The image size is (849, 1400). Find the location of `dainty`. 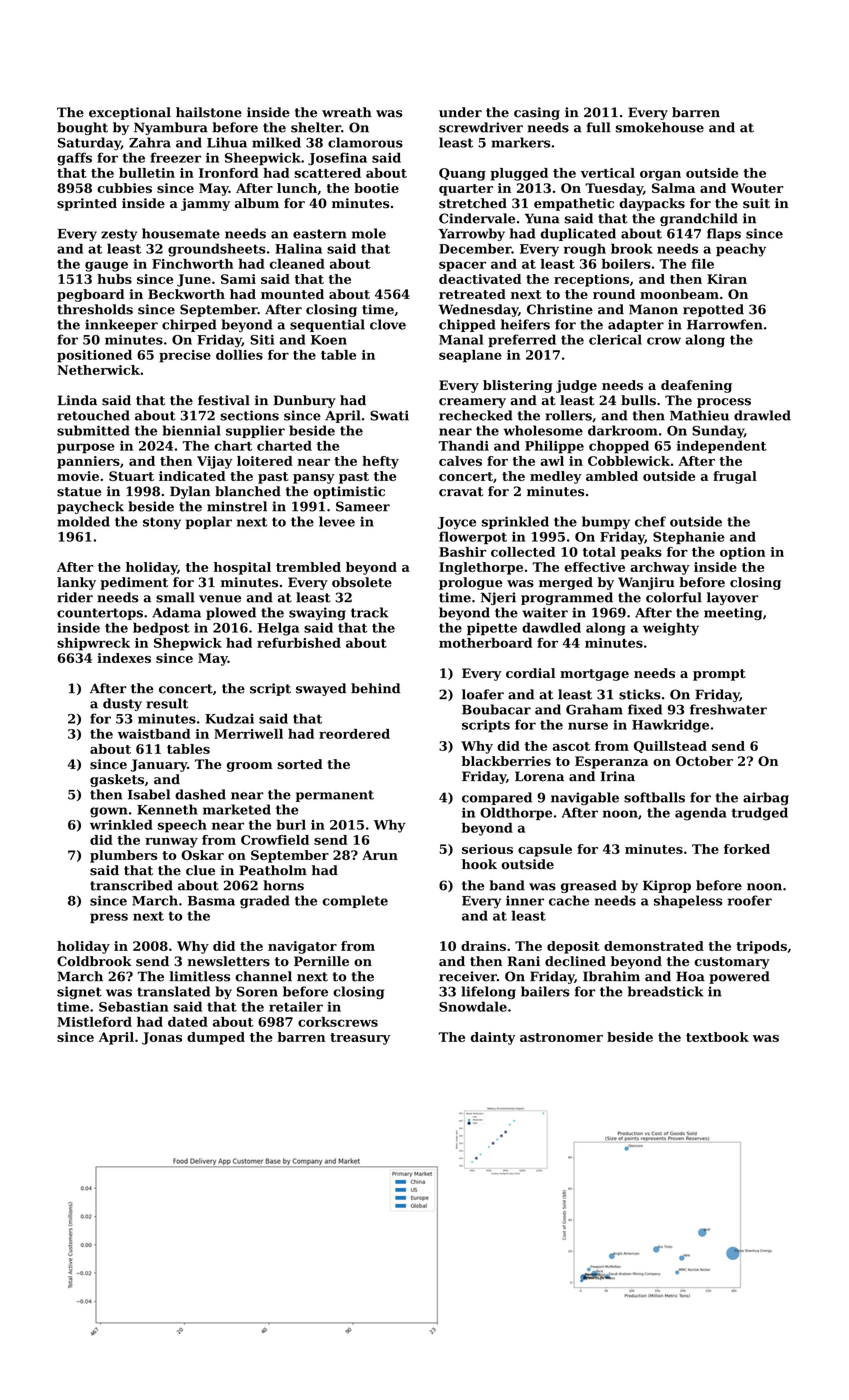

dainty is located at coordinates (493, 1038).
